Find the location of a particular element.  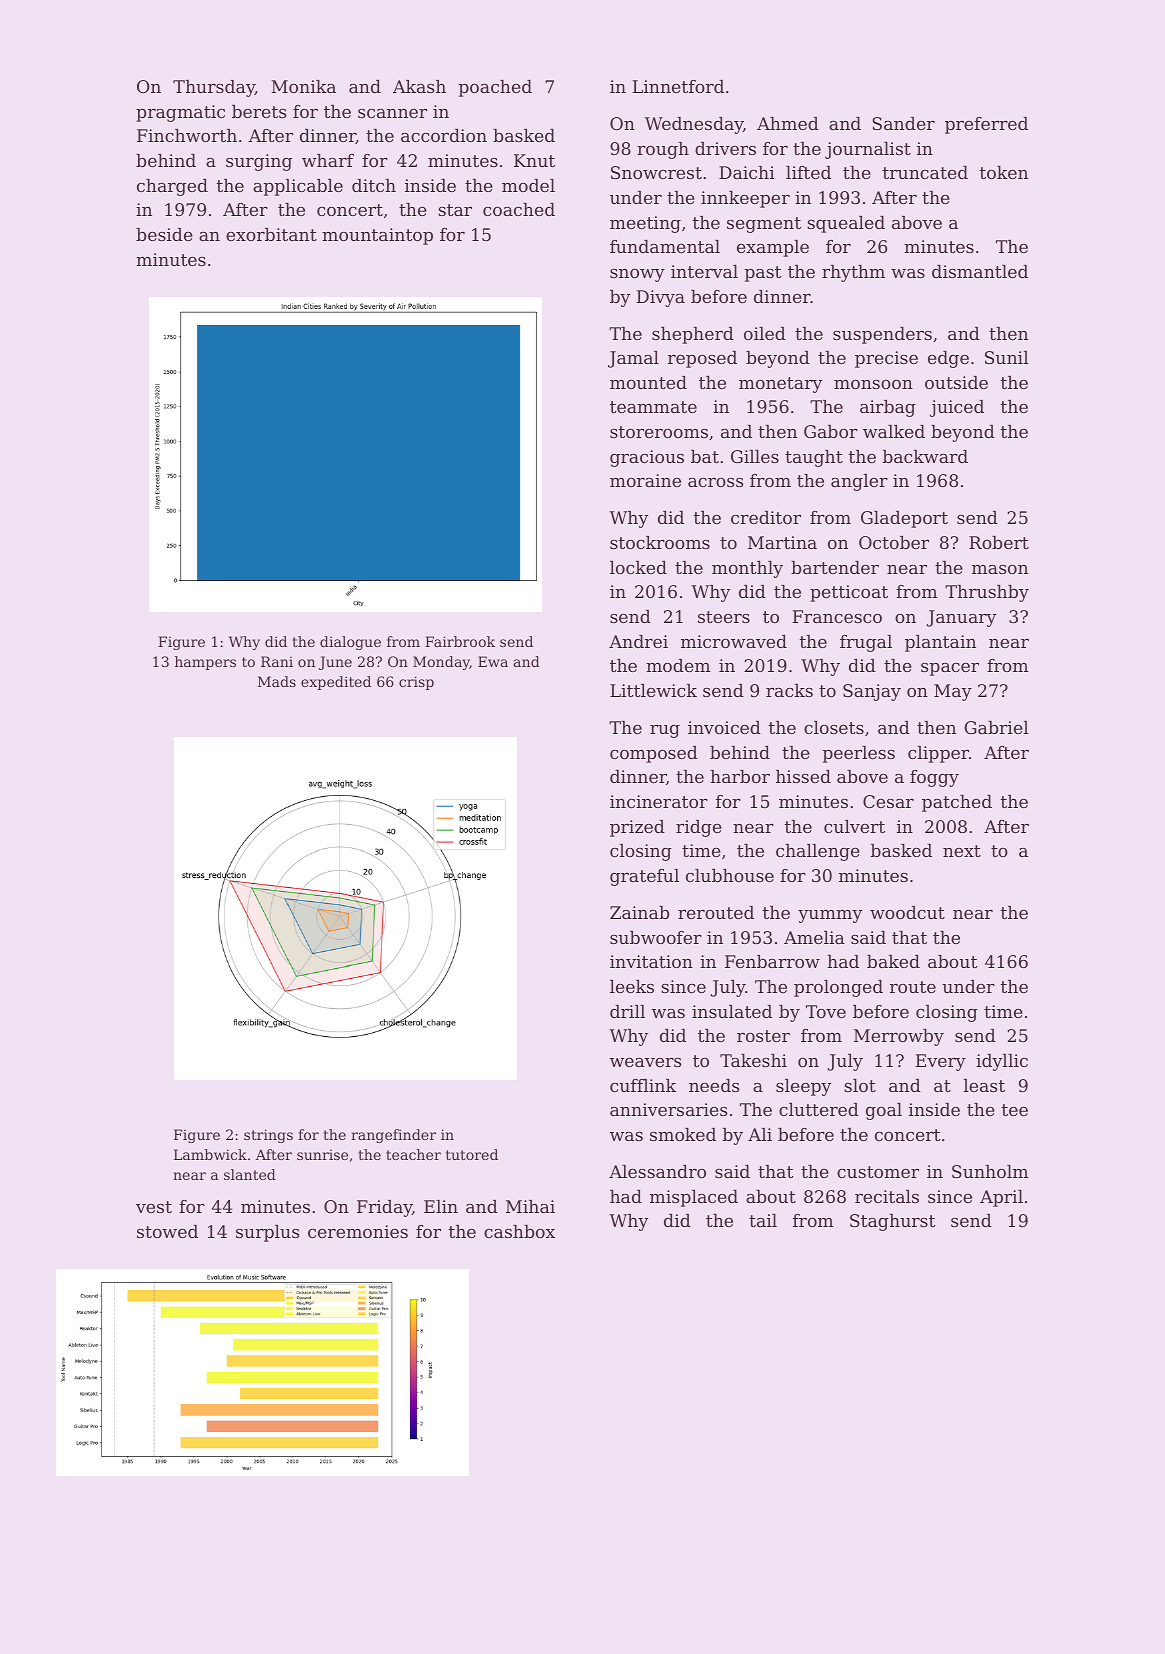

Ewa is located at coordinates (493, 661).
